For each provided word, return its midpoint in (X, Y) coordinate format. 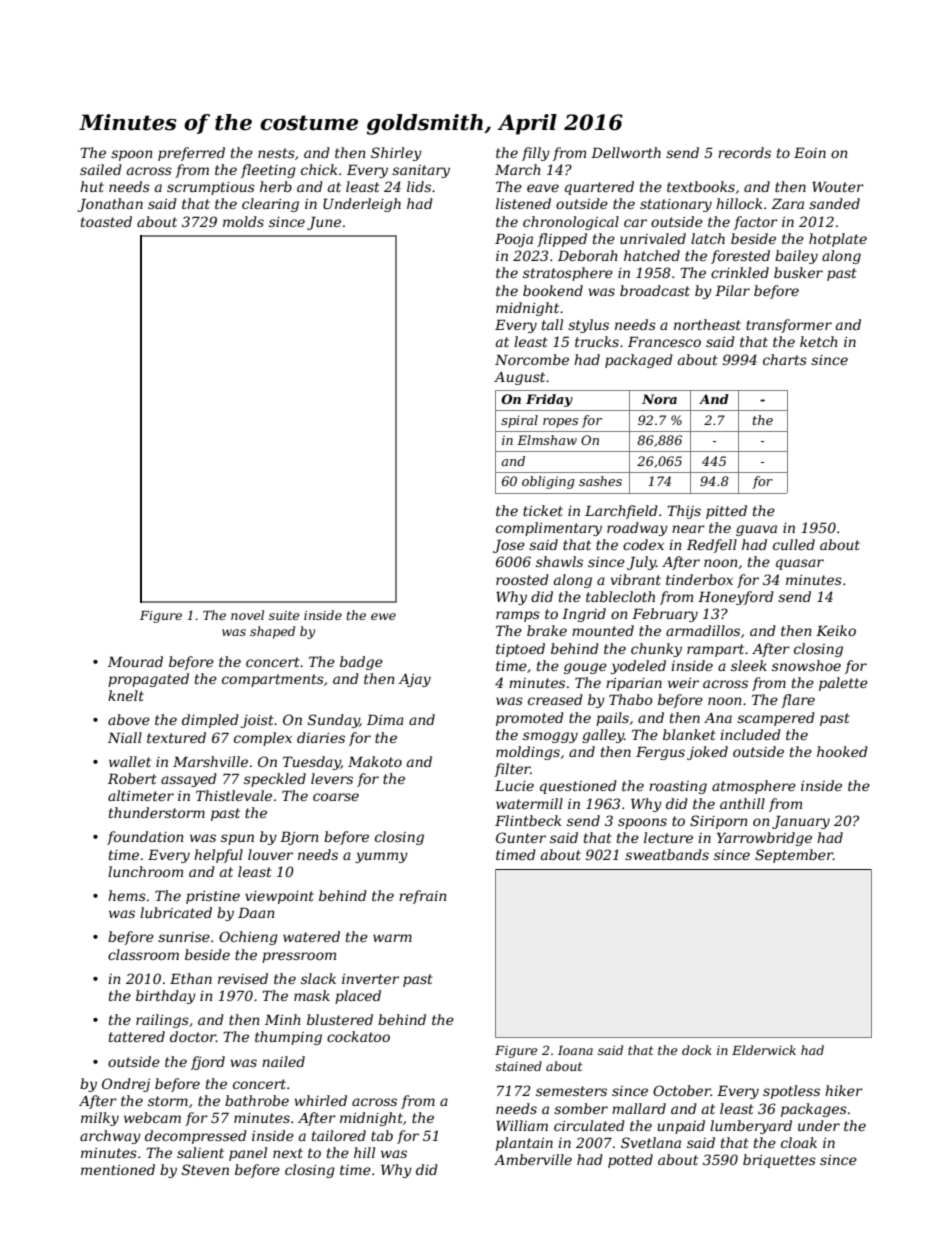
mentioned (118, 1169)
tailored (339, 1135)
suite (284, 615)
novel (247, 615)
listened (523, 203)
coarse (336, 797)
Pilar (732, 290)
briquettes (779, 1161)
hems (127, 895)
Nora (659, 399)
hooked (842, 751)
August (519, 378)
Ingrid (584, 615)
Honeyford (736, 598)
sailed (101, 169)
